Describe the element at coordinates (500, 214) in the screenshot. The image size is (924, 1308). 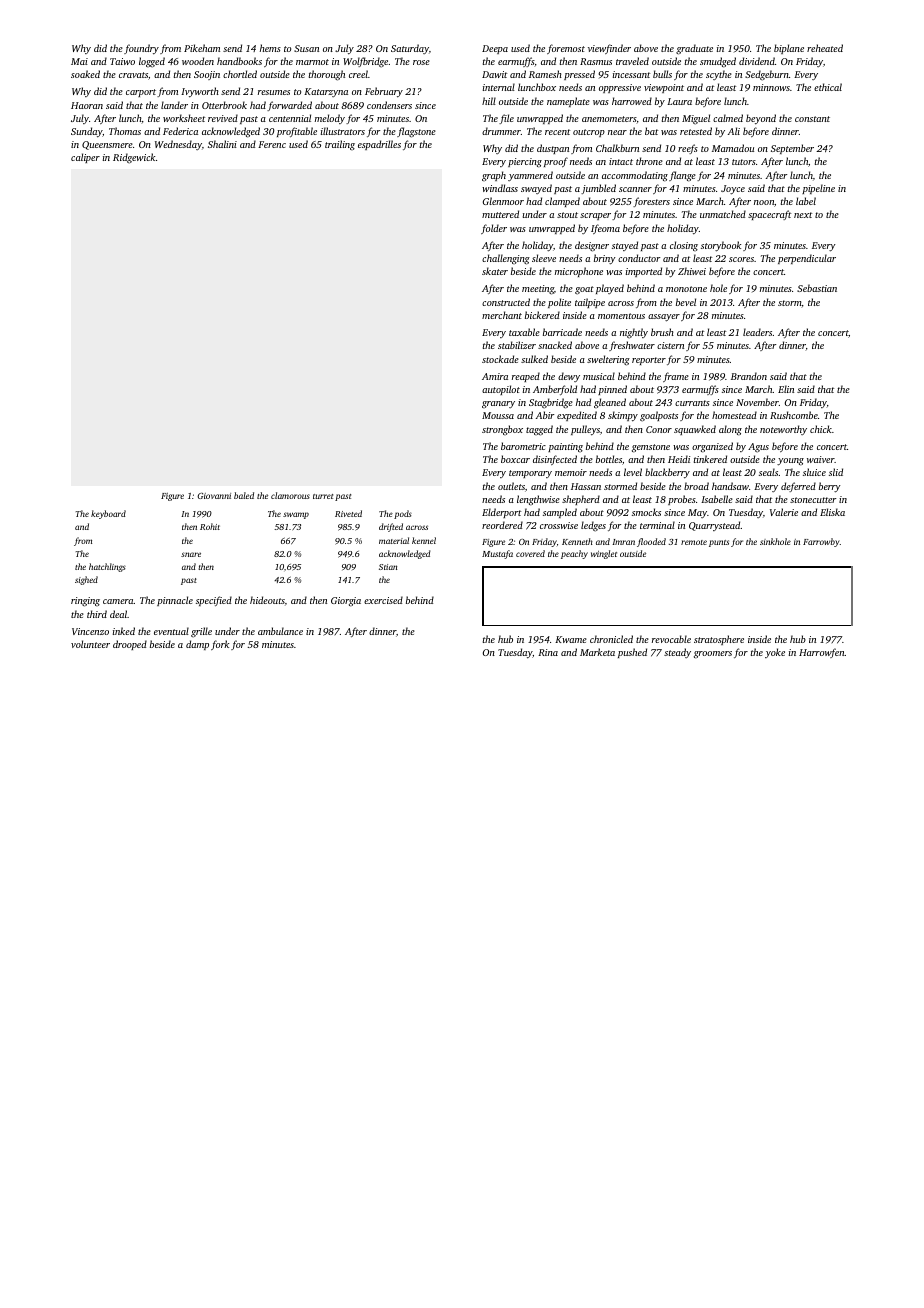
I see `muttered` at that location.
